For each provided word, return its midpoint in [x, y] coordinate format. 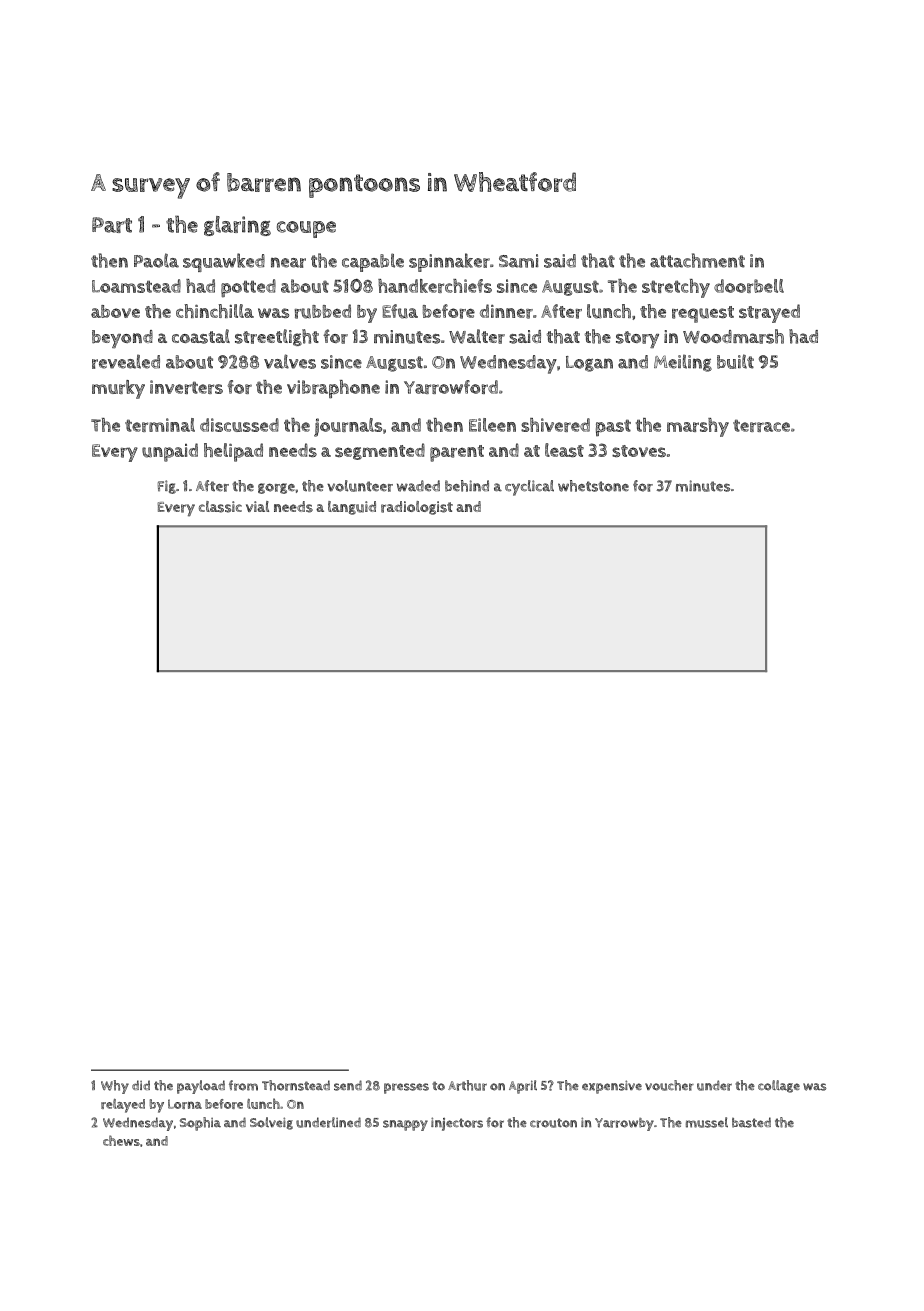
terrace [761, 425]
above [115, 311]
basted [751, 1122]
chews [121, 1140]
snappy [405, 1125]
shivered [555, 425]
